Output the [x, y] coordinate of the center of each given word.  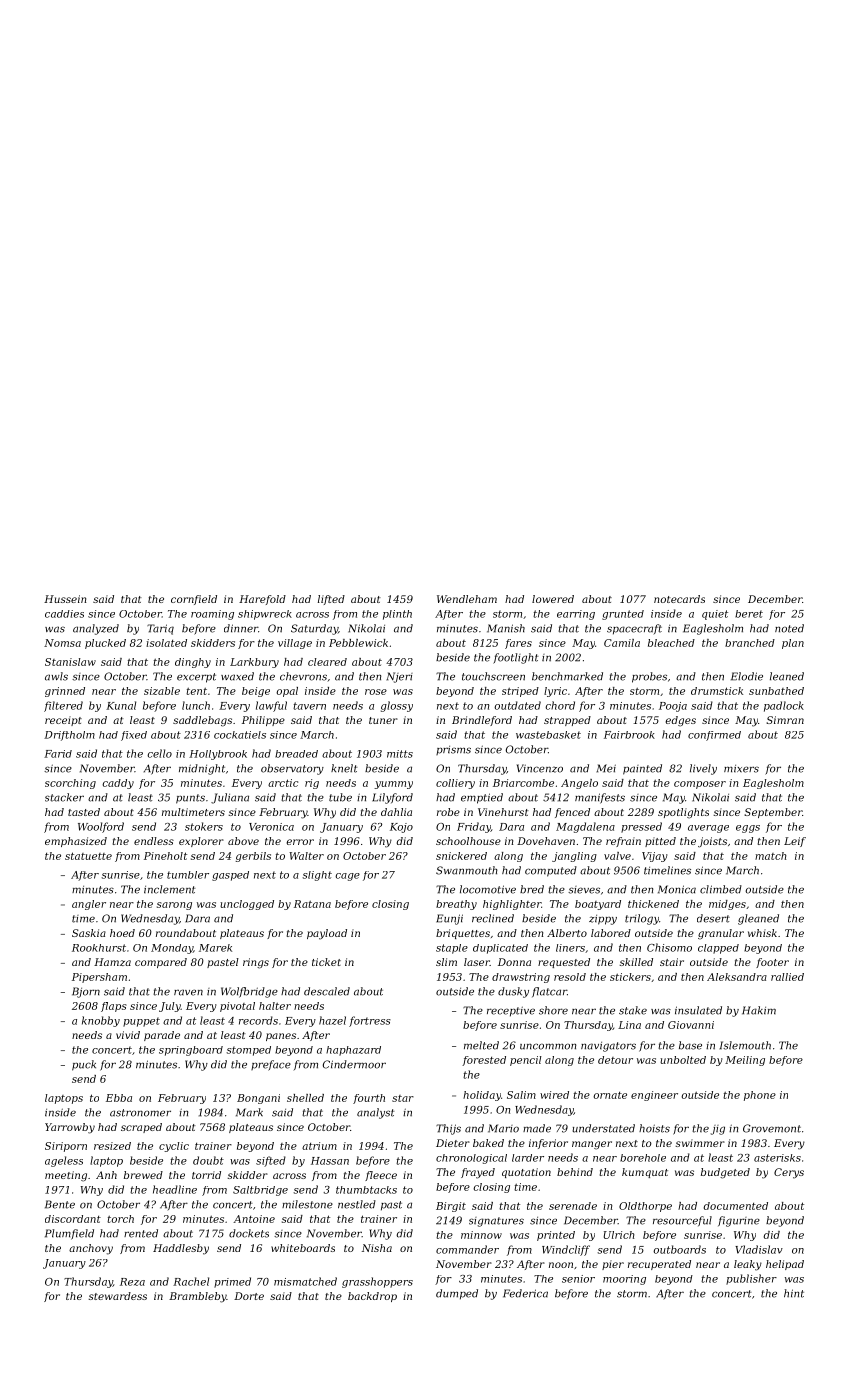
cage [347, 877]
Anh [106, 1175]
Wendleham [467, 599]
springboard [191, 1051]
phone [760, 1096]
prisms [453, 750]
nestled [357, 1204]
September [773, 813]
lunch [196, 705]
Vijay [655, 857]
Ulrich [619, 1235]
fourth [369, 1099]
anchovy [91, 1249]
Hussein [65, 599]
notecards [679, 599]
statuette [88, 856]
